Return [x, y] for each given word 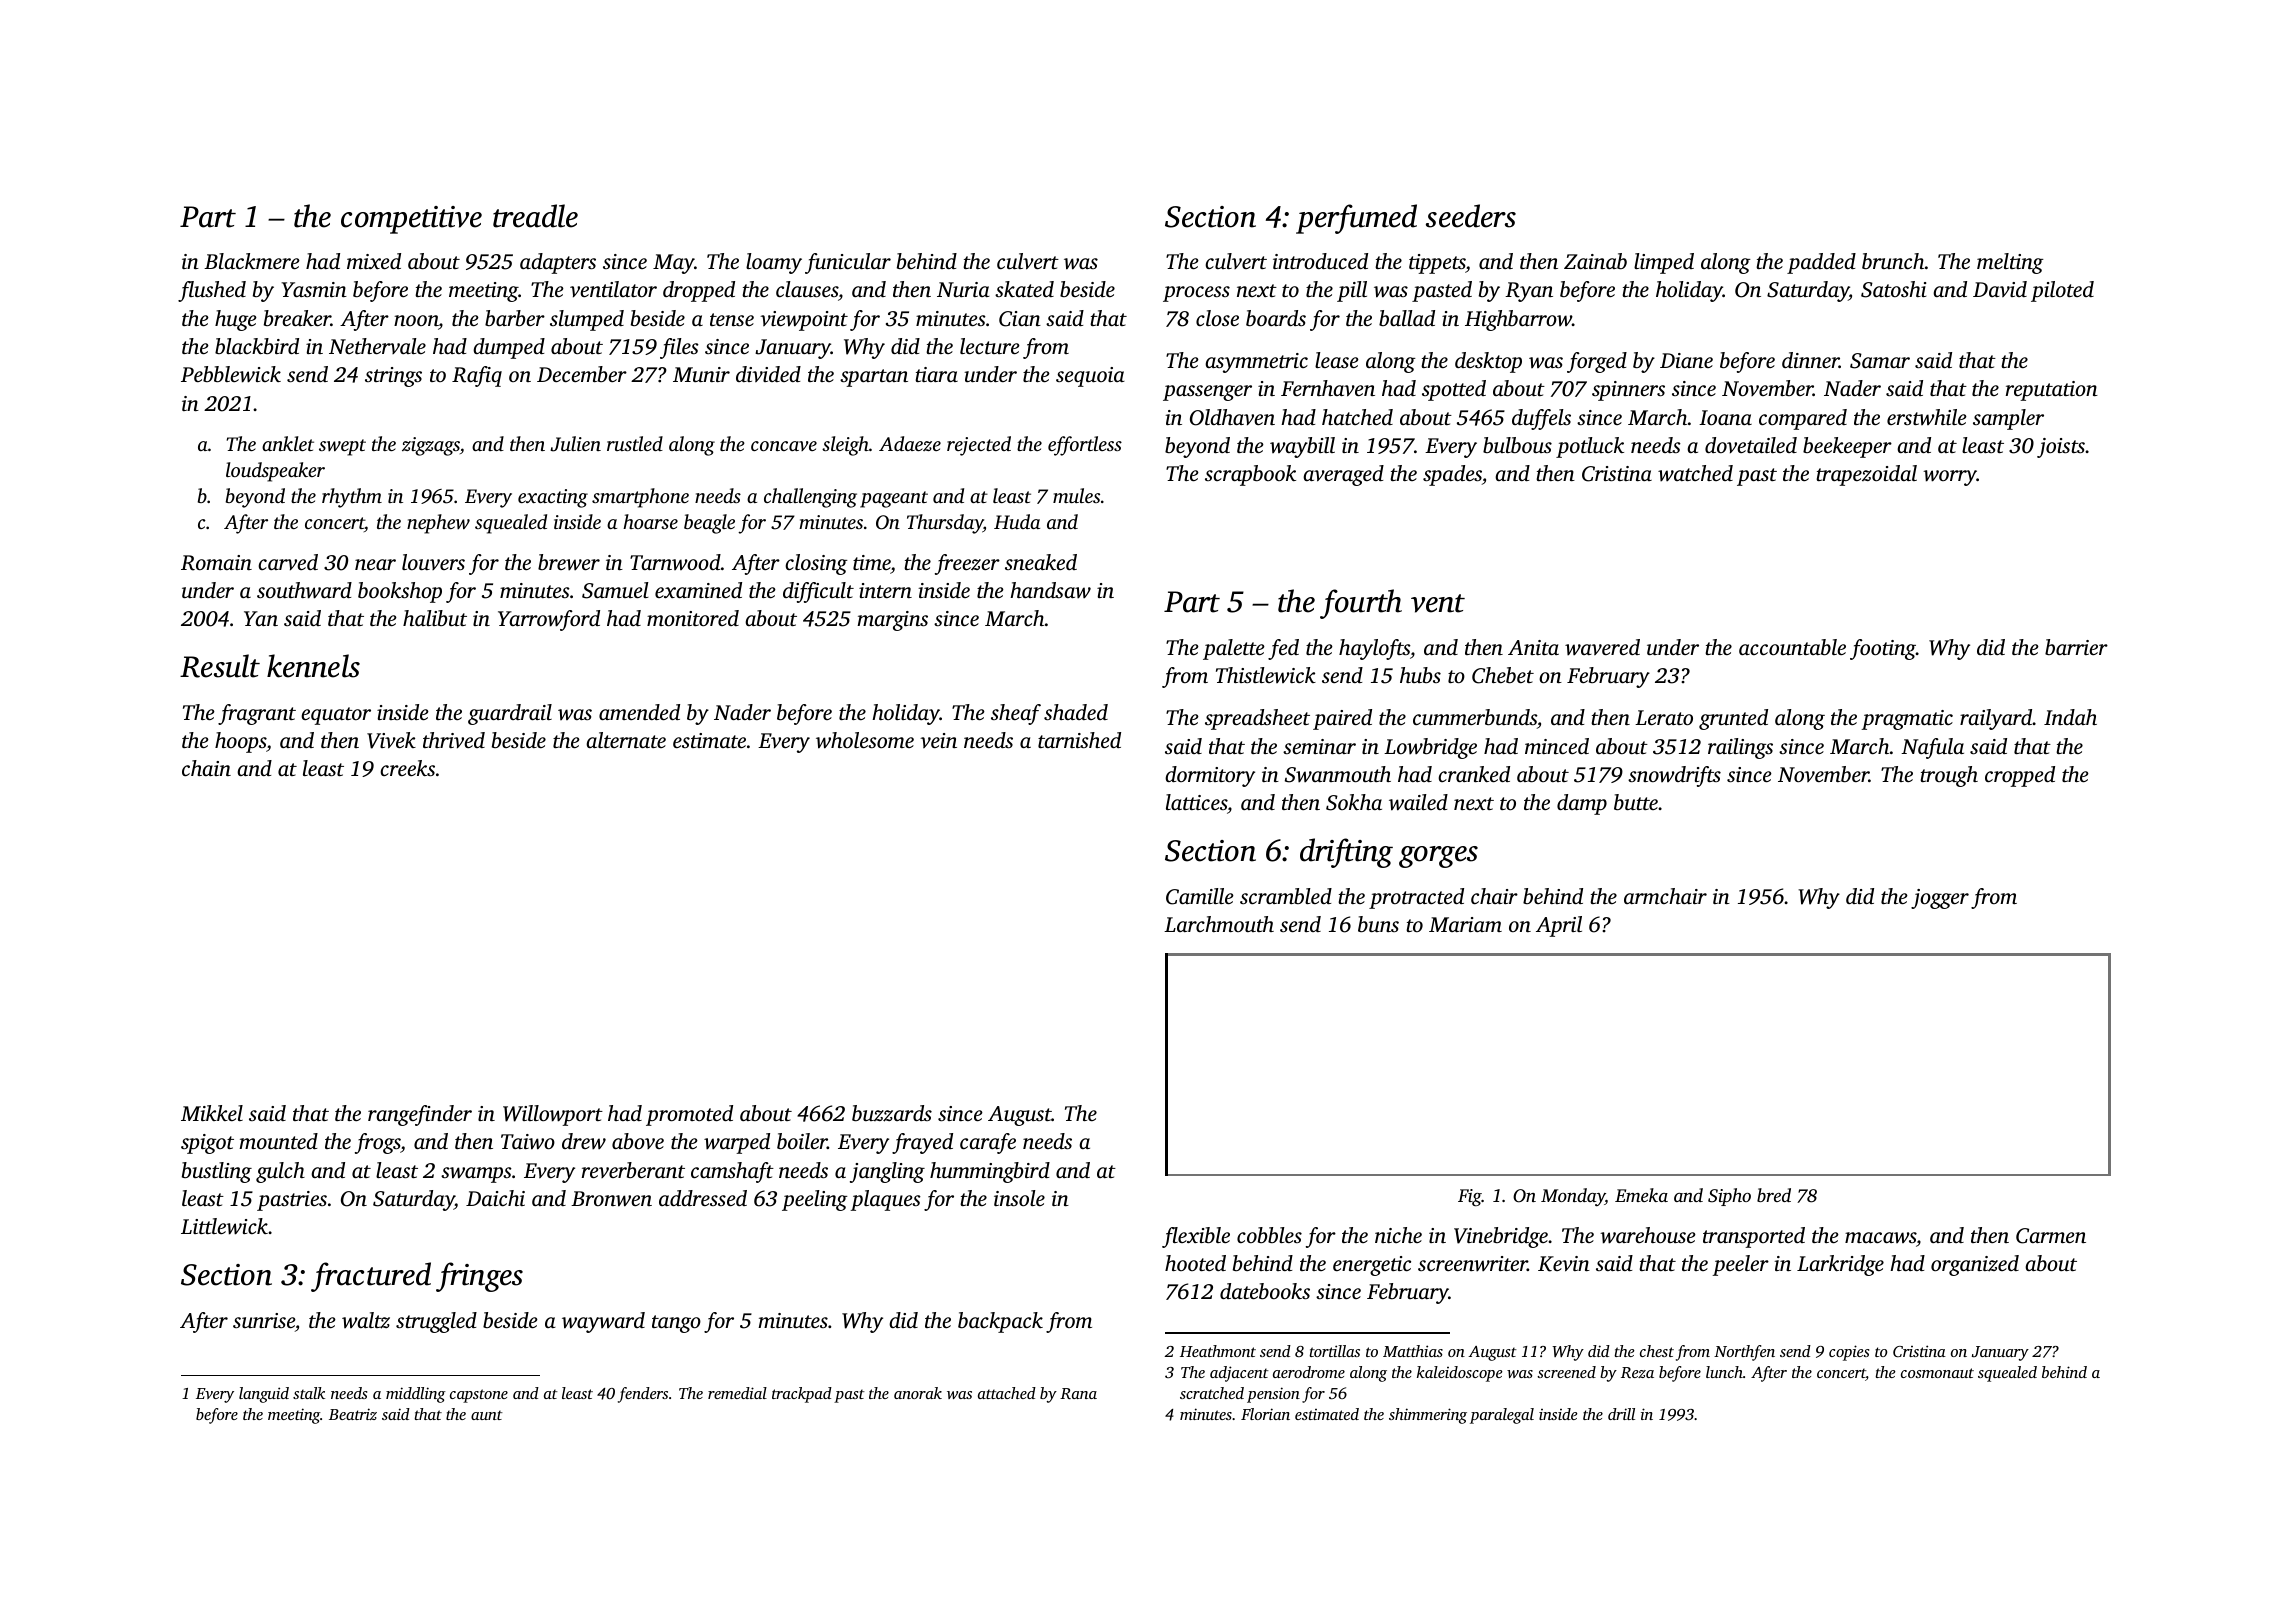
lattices [1196, 802]
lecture [990, 346]
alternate [626, 740]
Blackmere [252, 261]
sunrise [264, 1320]
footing [1883, 649]
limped [1664, 263]
